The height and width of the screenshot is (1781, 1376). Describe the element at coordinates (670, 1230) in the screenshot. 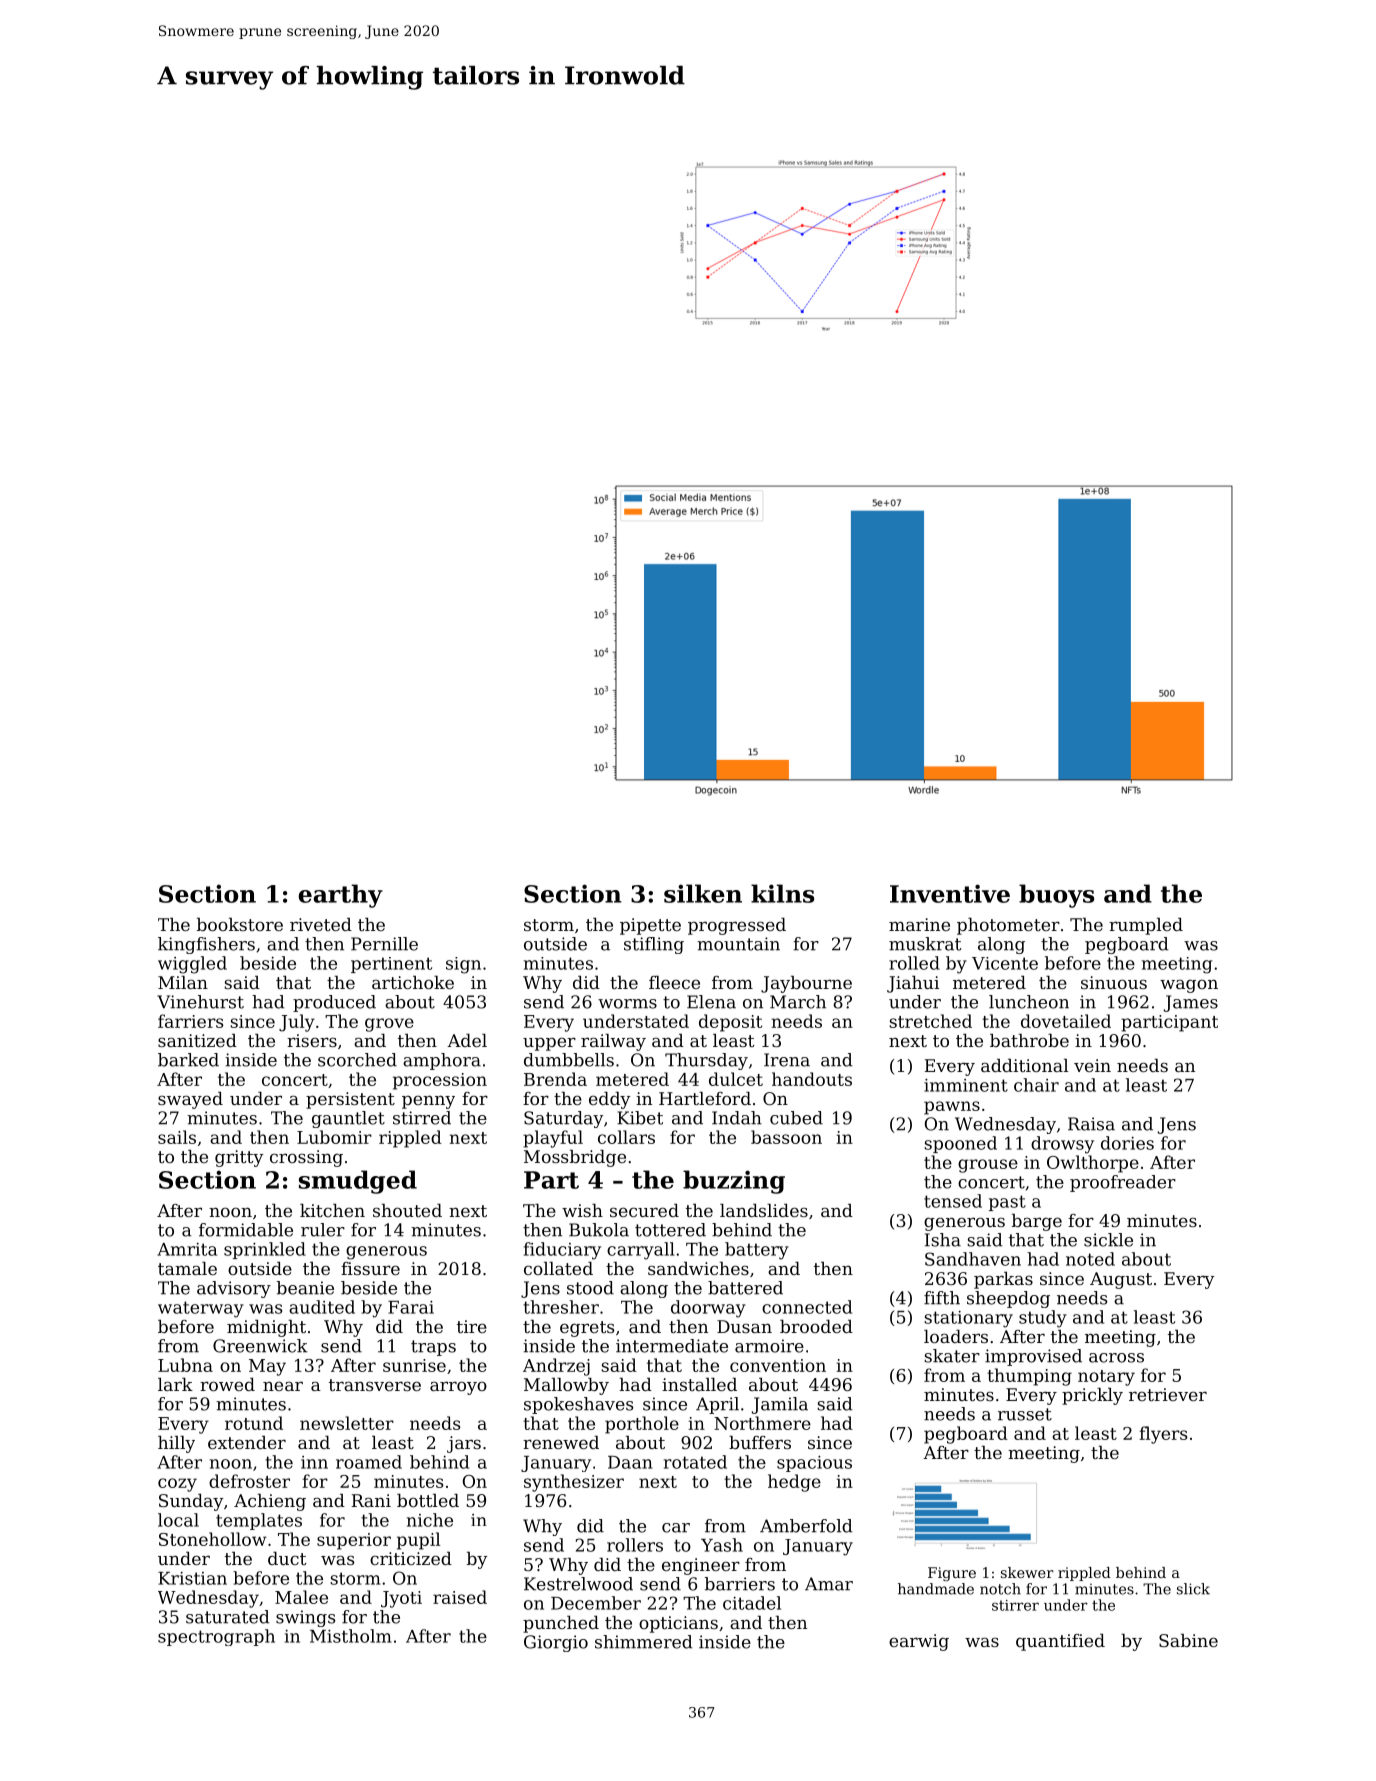

I see `tottered` at that location.
